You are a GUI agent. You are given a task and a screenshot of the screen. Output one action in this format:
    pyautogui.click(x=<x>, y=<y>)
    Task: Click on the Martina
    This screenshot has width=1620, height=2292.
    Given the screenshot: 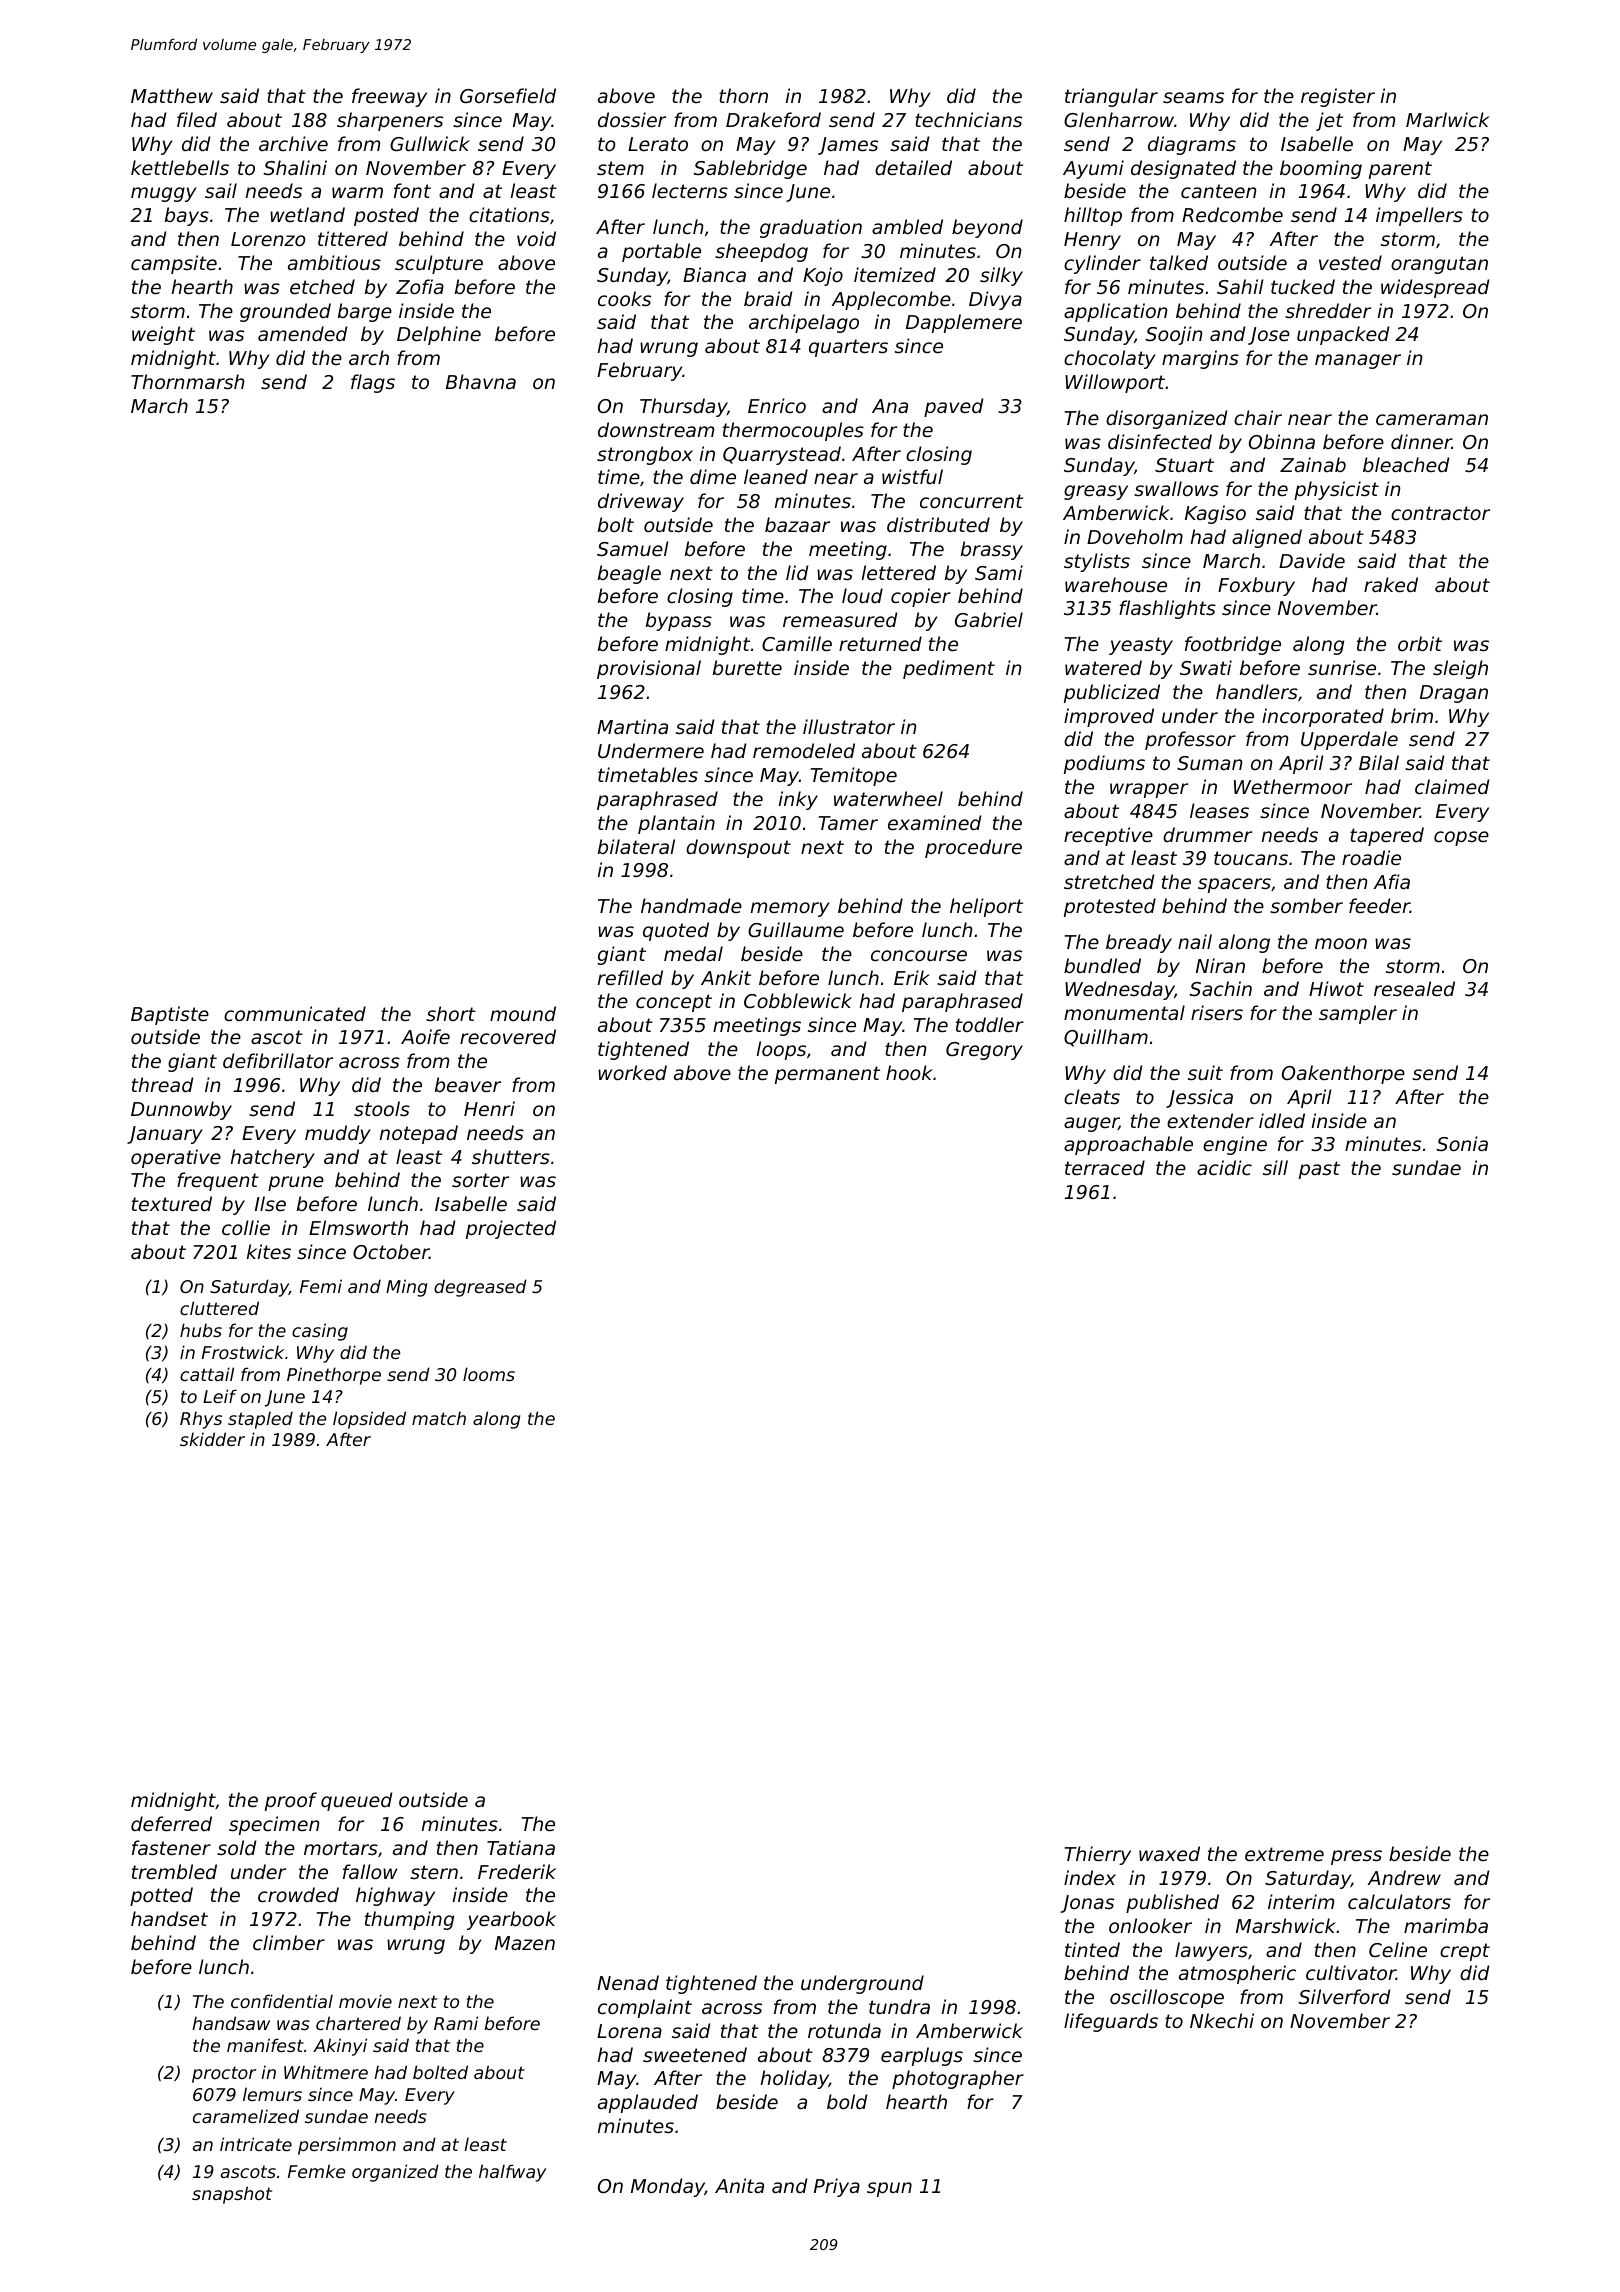 What is the action you would take?
    pyautogui.click(x=632, y=726)
